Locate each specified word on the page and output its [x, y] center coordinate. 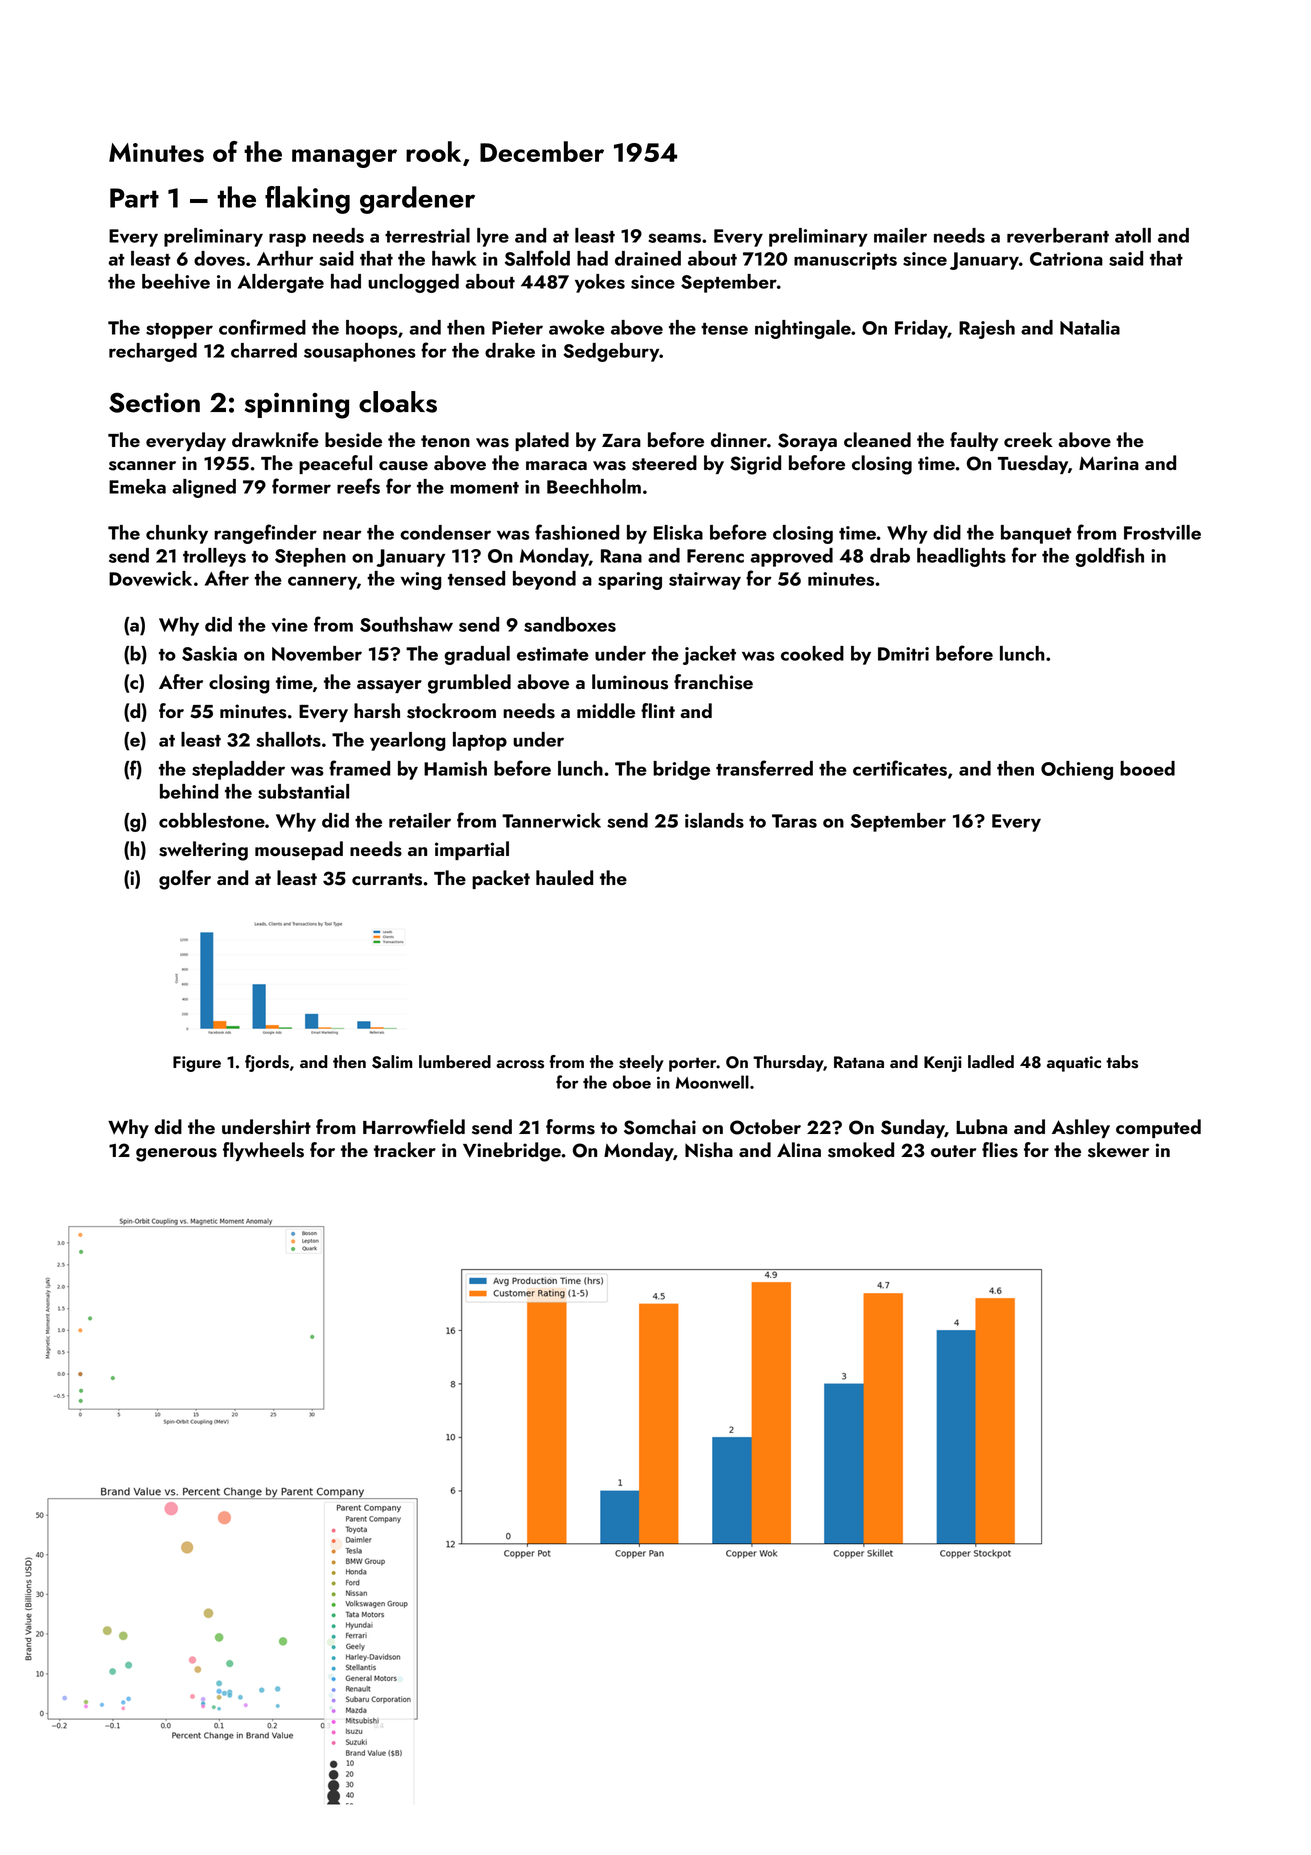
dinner [739, 439]
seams [674, 238]
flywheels [263, 1151]
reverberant [1058, 235]
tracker [405, 1149]
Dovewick [150, 578]
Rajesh [987, 329]
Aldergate [281, 283]
